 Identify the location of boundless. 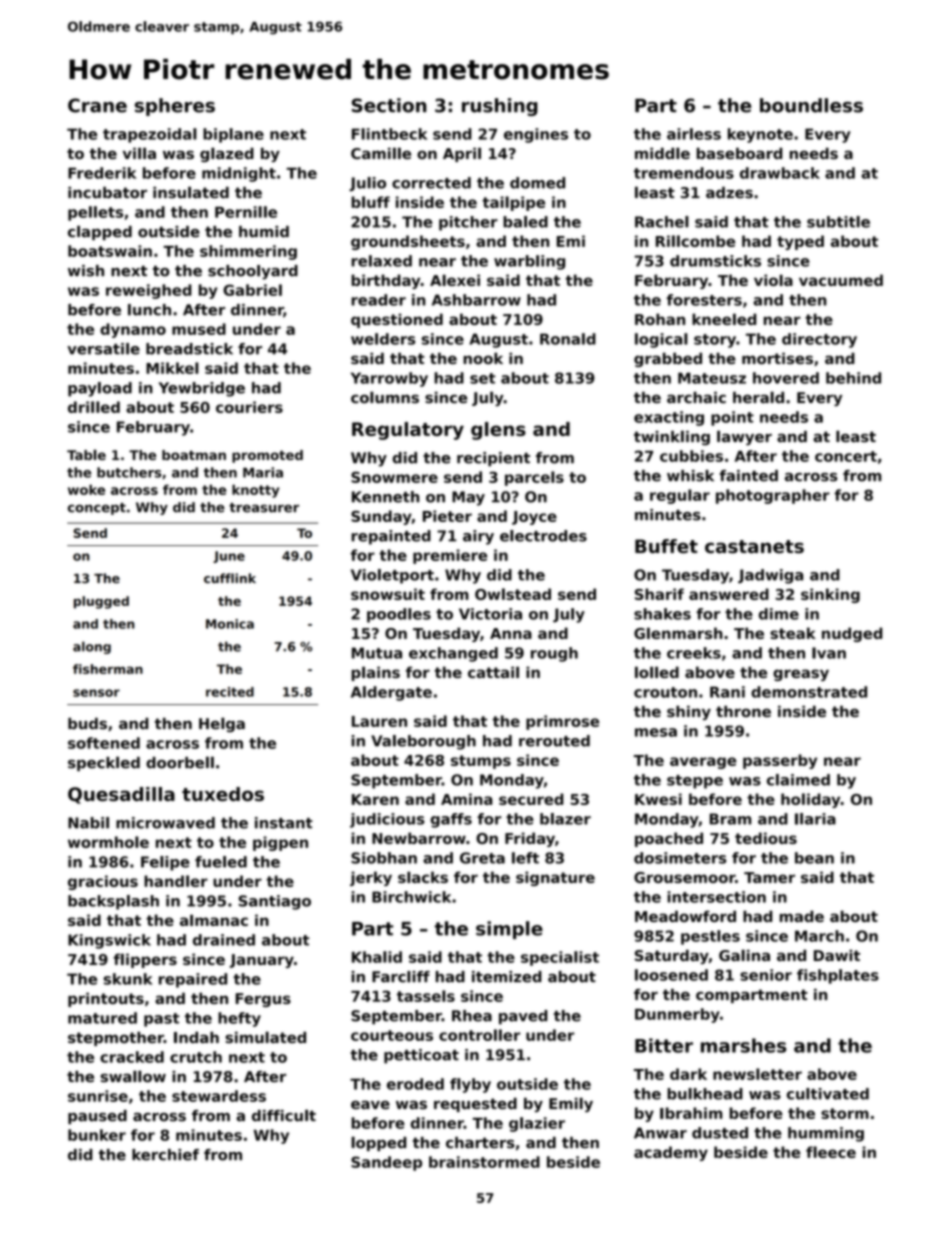
(811, 105).
